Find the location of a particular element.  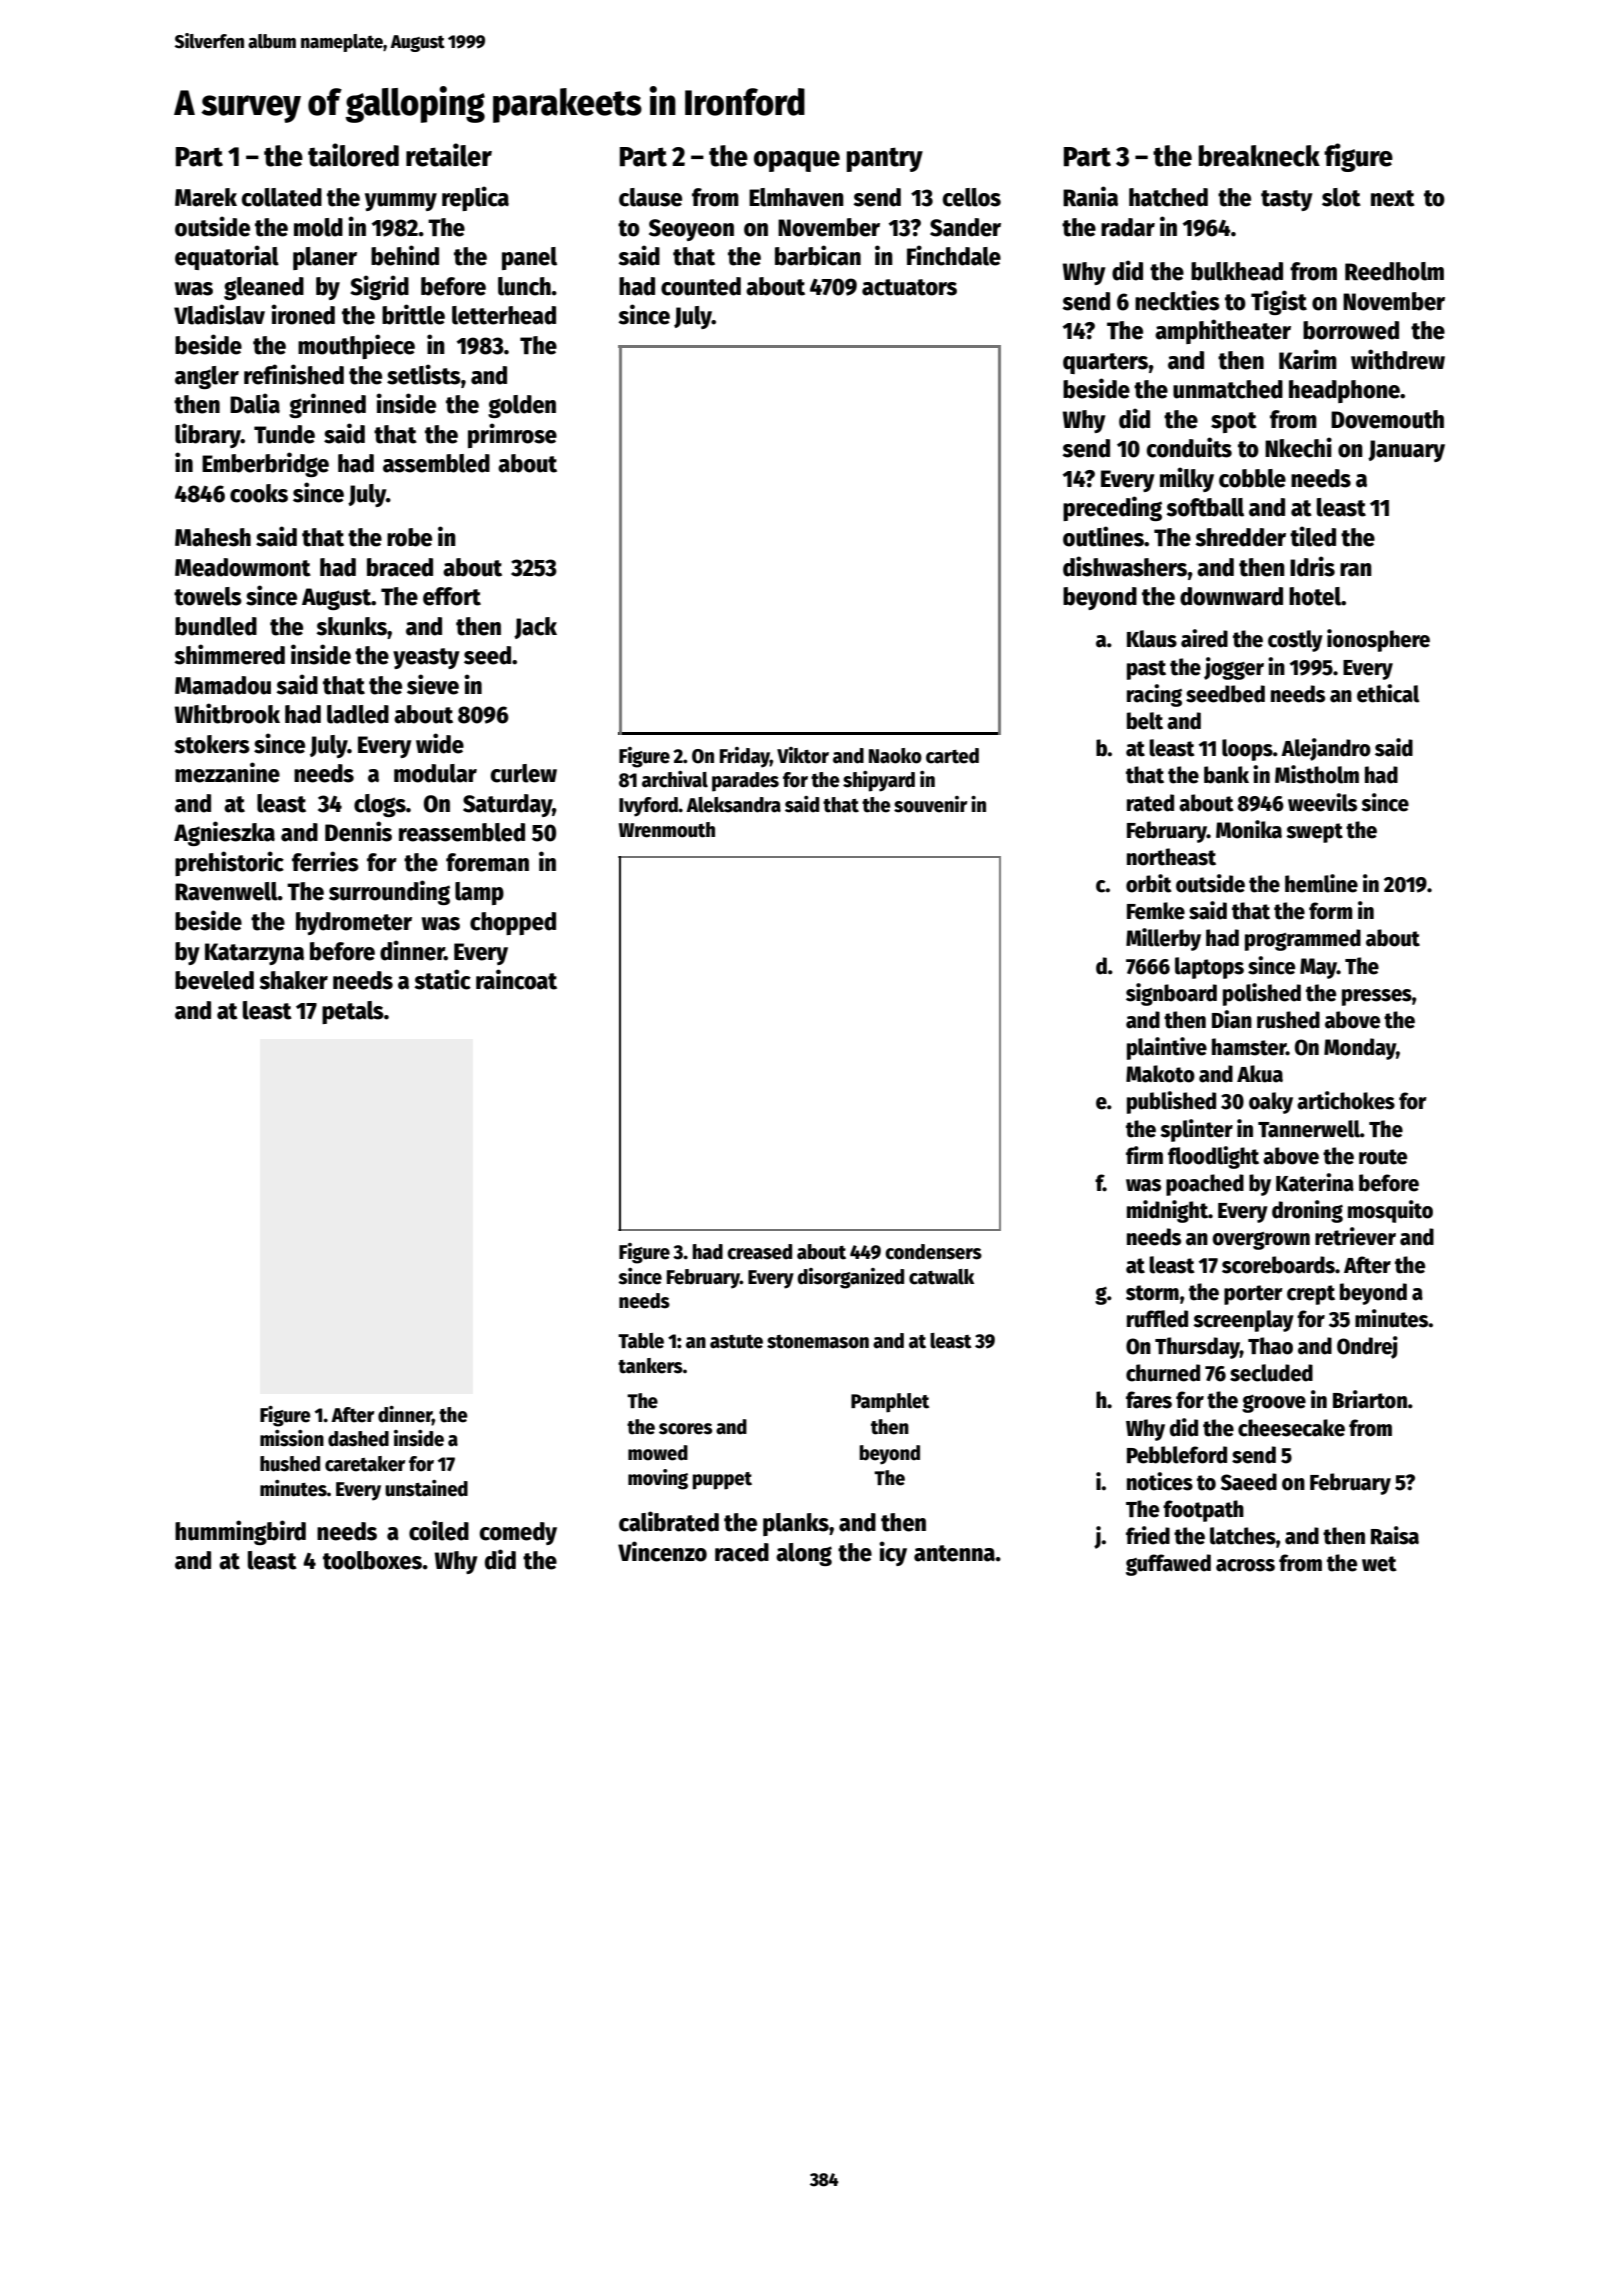

Marek is located at coordinates (206, 197).
